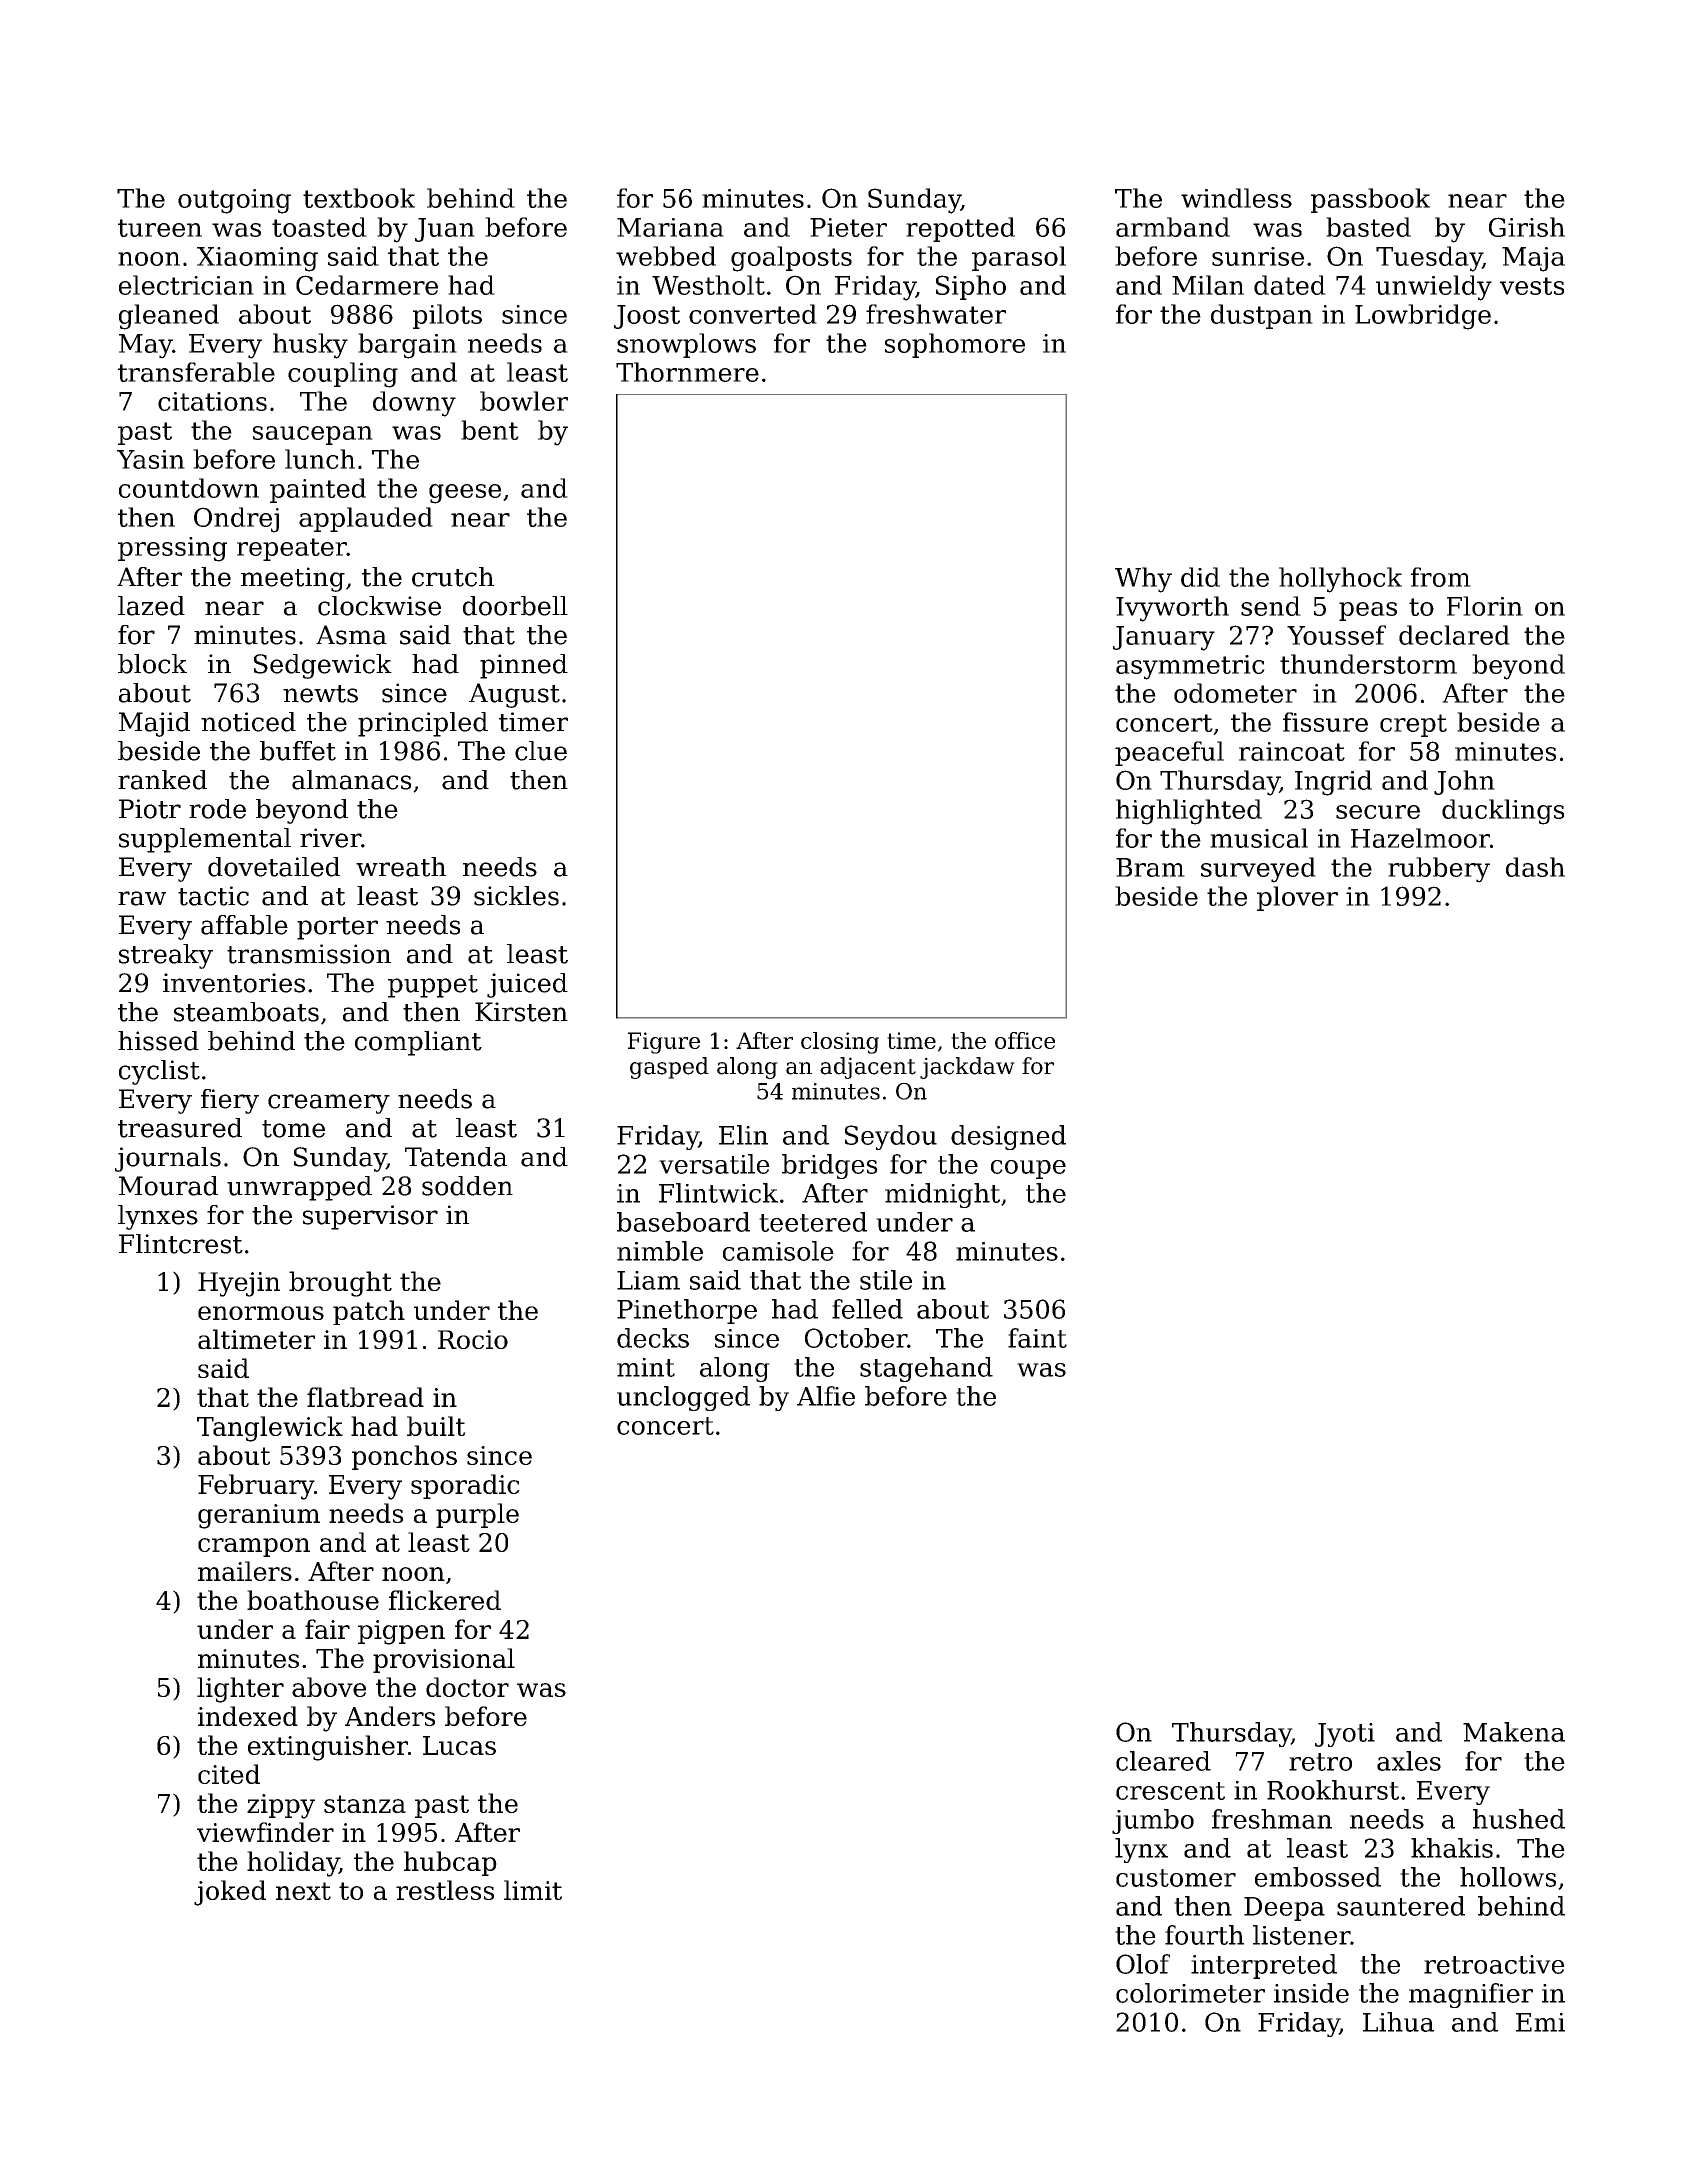 The height and width of the image is (2178, 1683). Describe the element at coordinates (1037, 1338) in the image. I see `faint` at that location.
